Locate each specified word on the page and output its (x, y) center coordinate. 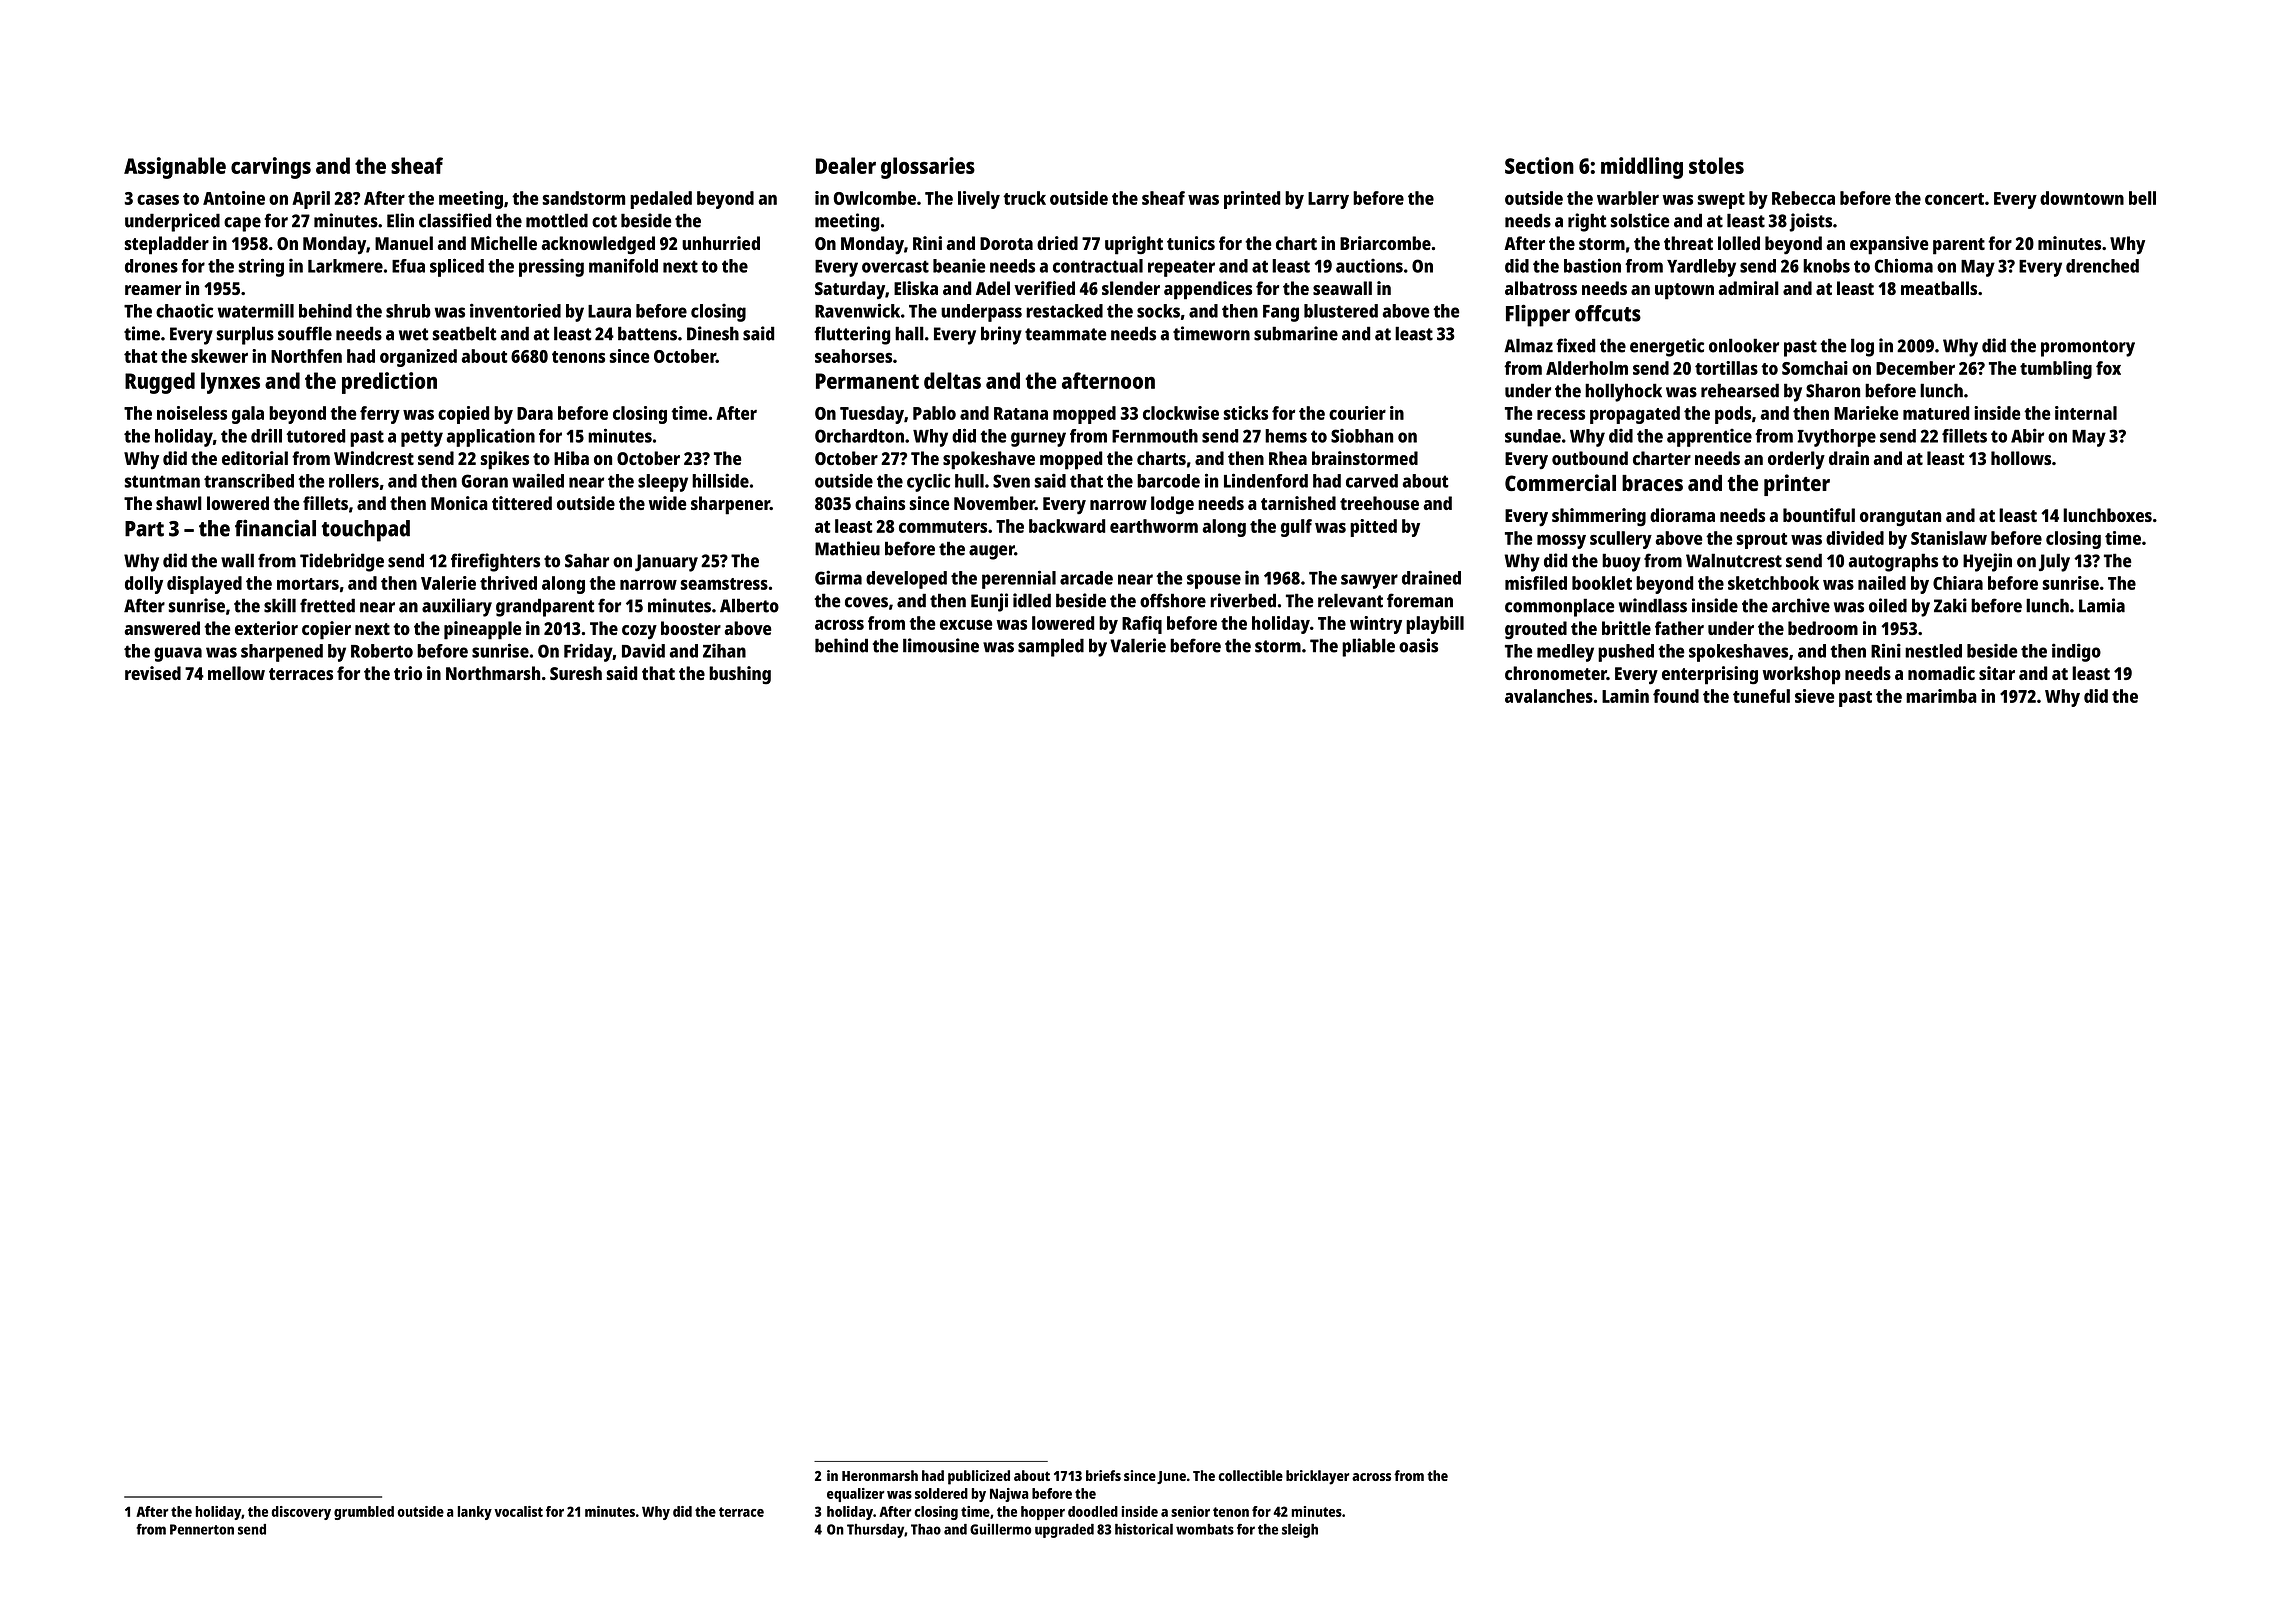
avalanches (1549, 696)
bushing (740, 675)
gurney (1038, 439)
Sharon (1833, 390)
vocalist (518, 1511)
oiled (1888, 605)
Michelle (504, 243)
